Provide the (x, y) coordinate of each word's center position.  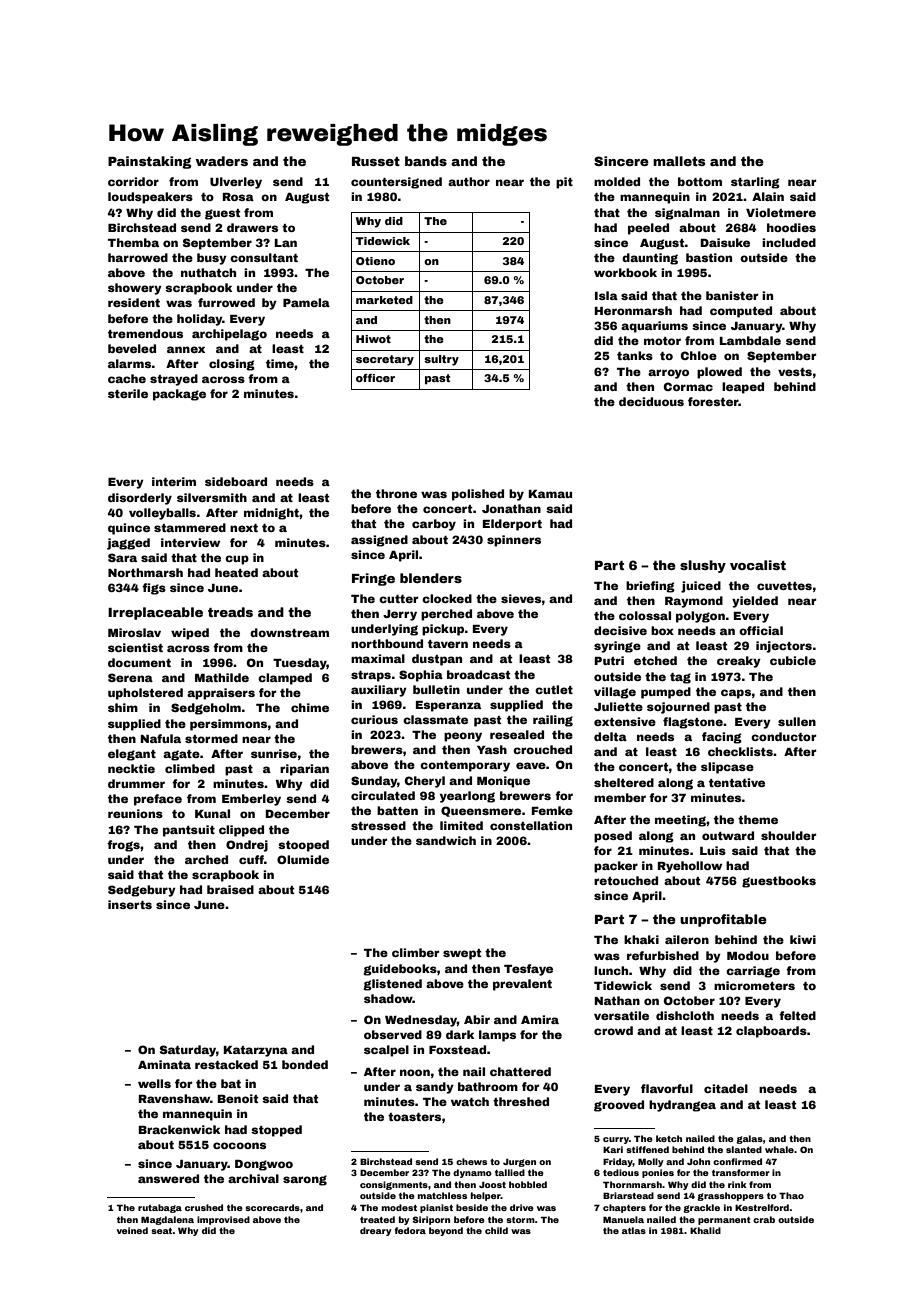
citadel (726, 1088)
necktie (131, 768)
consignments (394, 1185)
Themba (133, 242)
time (280, 363)
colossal (645, 615)
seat (162, 1231)
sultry (441, 360)
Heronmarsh (633, 310)
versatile (621, 1015)
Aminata (164, 1064)
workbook (625, 272)
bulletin (436, 689)
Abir (477, 1019)
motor (662, 341)
